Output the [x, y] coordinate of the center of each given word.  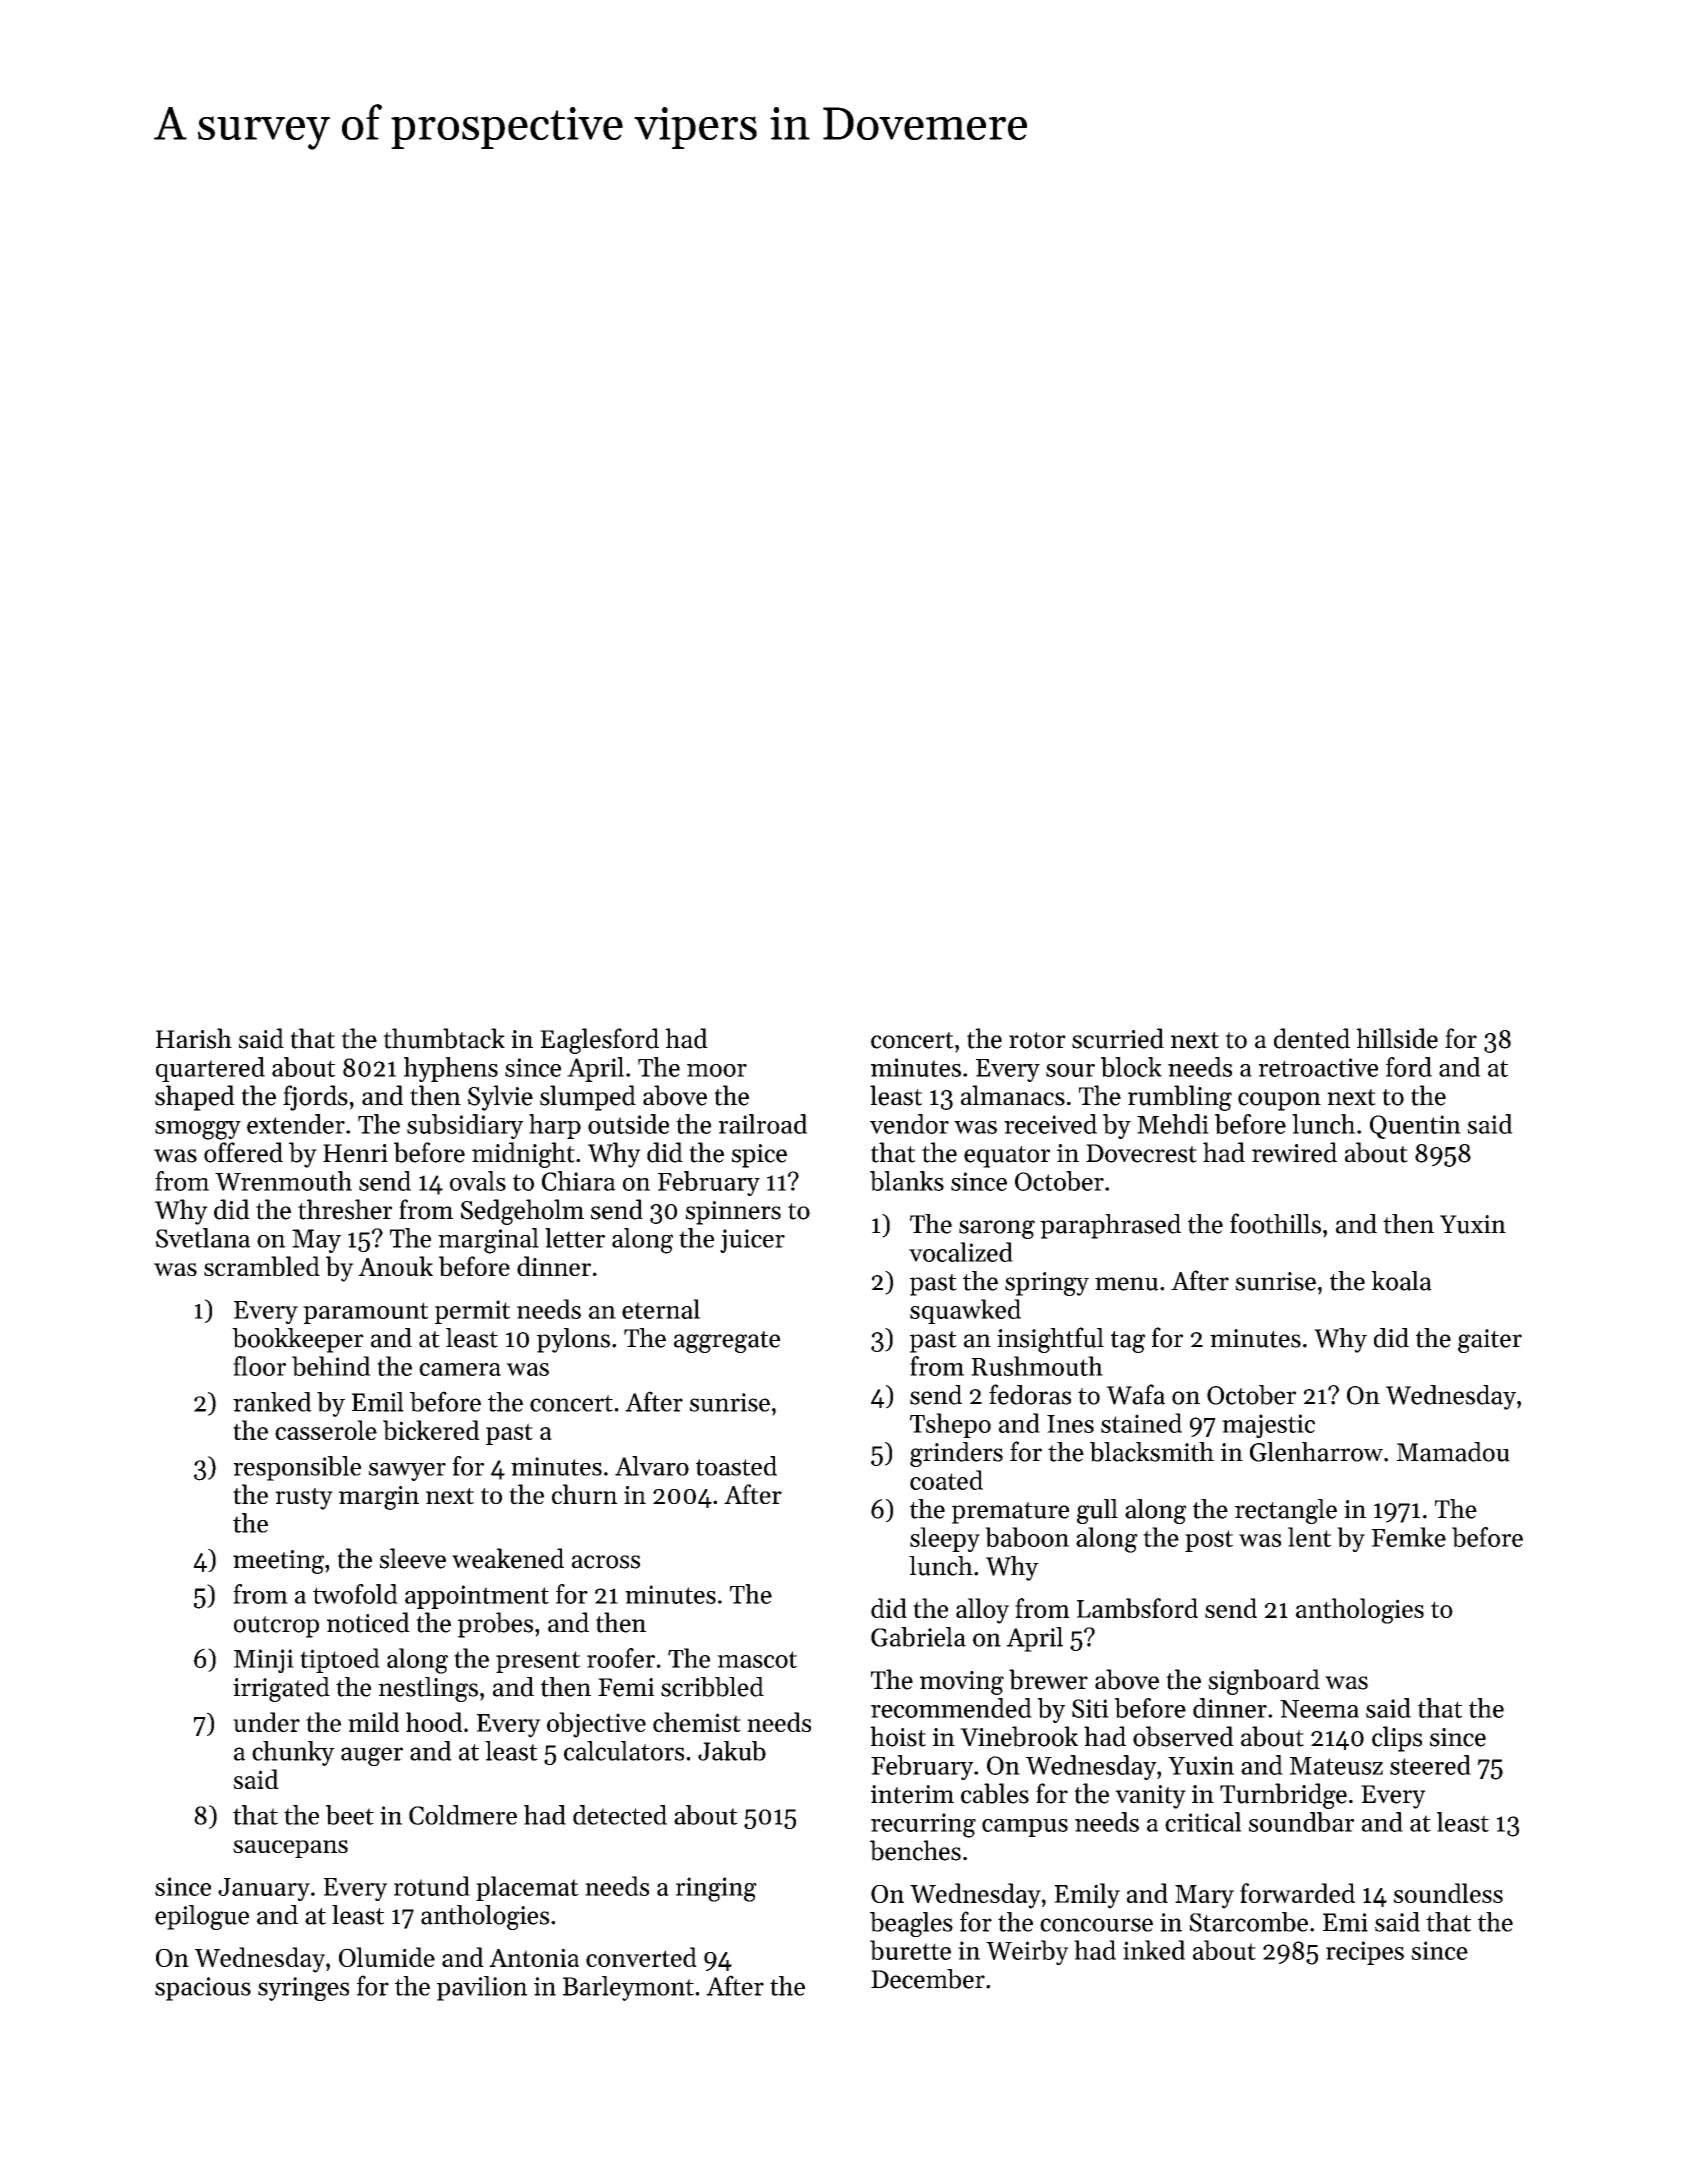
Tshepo [950, 1425]
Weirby [1027, 1952]
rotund [432, 1886]
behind [331, 1366]
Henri [355, 1153]
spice [759, 1156]
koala [1401, 1281]
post [1209, 1541]
